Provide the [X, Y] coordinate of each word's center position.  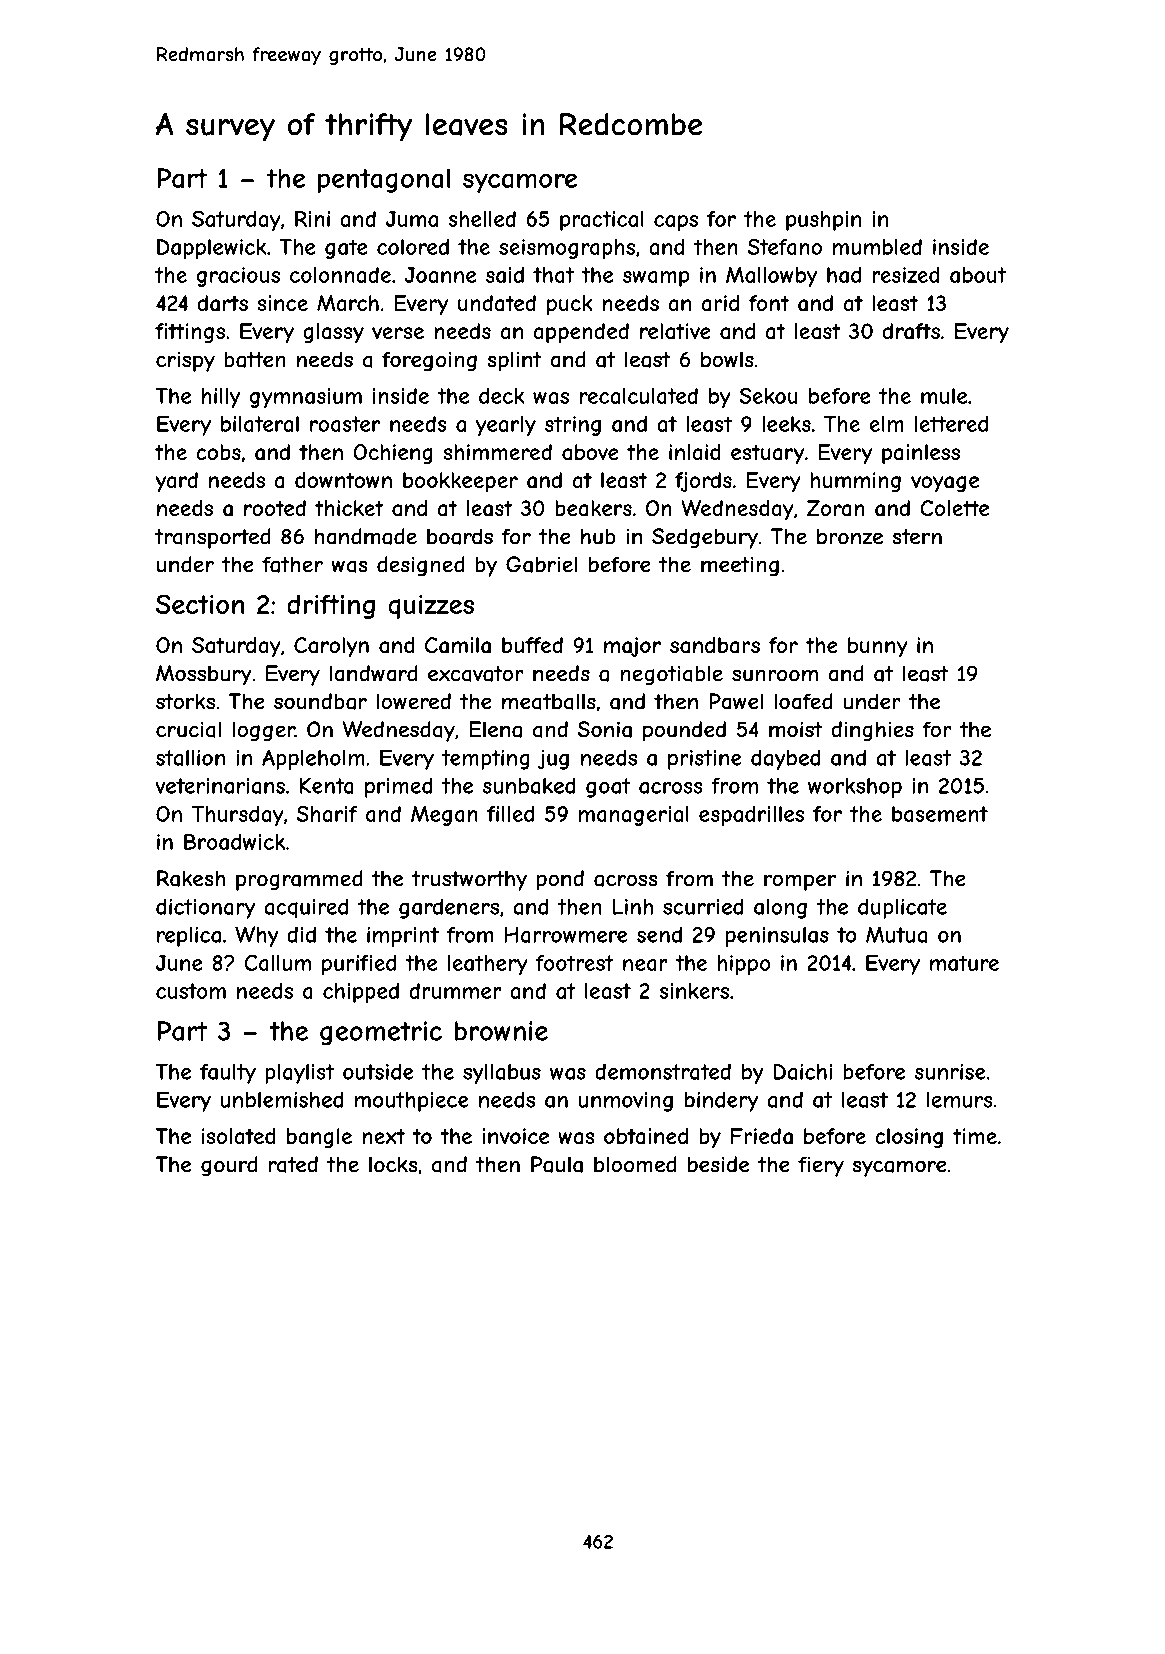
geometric [381, 1033]
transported [213, 538]
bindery [721, 1102]
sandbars [715, 645]
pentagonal [384, 180]
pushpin [823, 221]
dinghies [872, 731]
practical [602, 221]
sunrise [950, 1072]
